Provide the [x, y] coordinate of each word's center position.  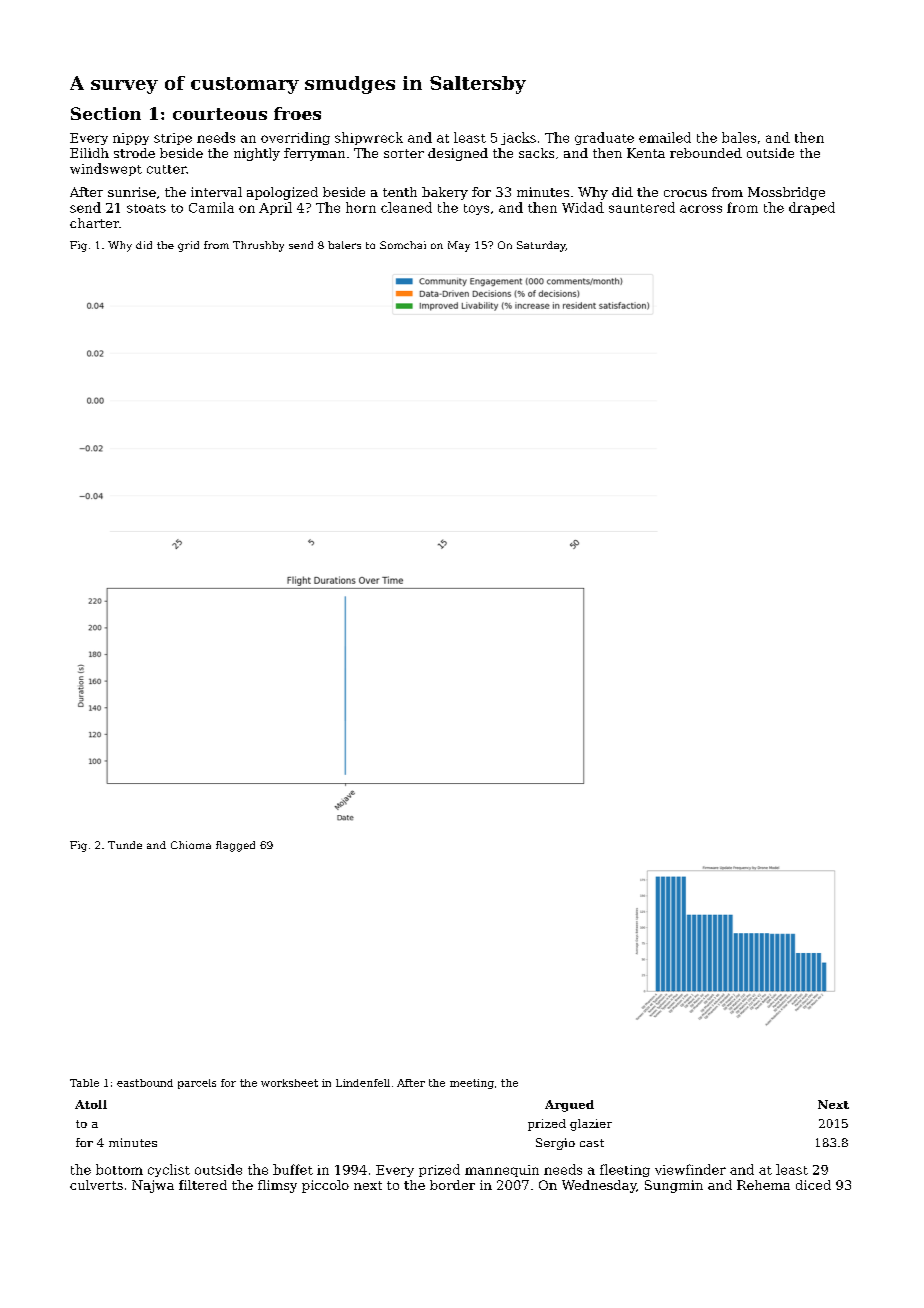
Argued [569, 1106]
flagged [235, 846]
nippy [131, 139]
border [452, 1185]
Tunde [125, 845]
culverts [96, 1185]
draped [812, 208]
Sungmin [674, 1186]
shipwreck [369, 138]
